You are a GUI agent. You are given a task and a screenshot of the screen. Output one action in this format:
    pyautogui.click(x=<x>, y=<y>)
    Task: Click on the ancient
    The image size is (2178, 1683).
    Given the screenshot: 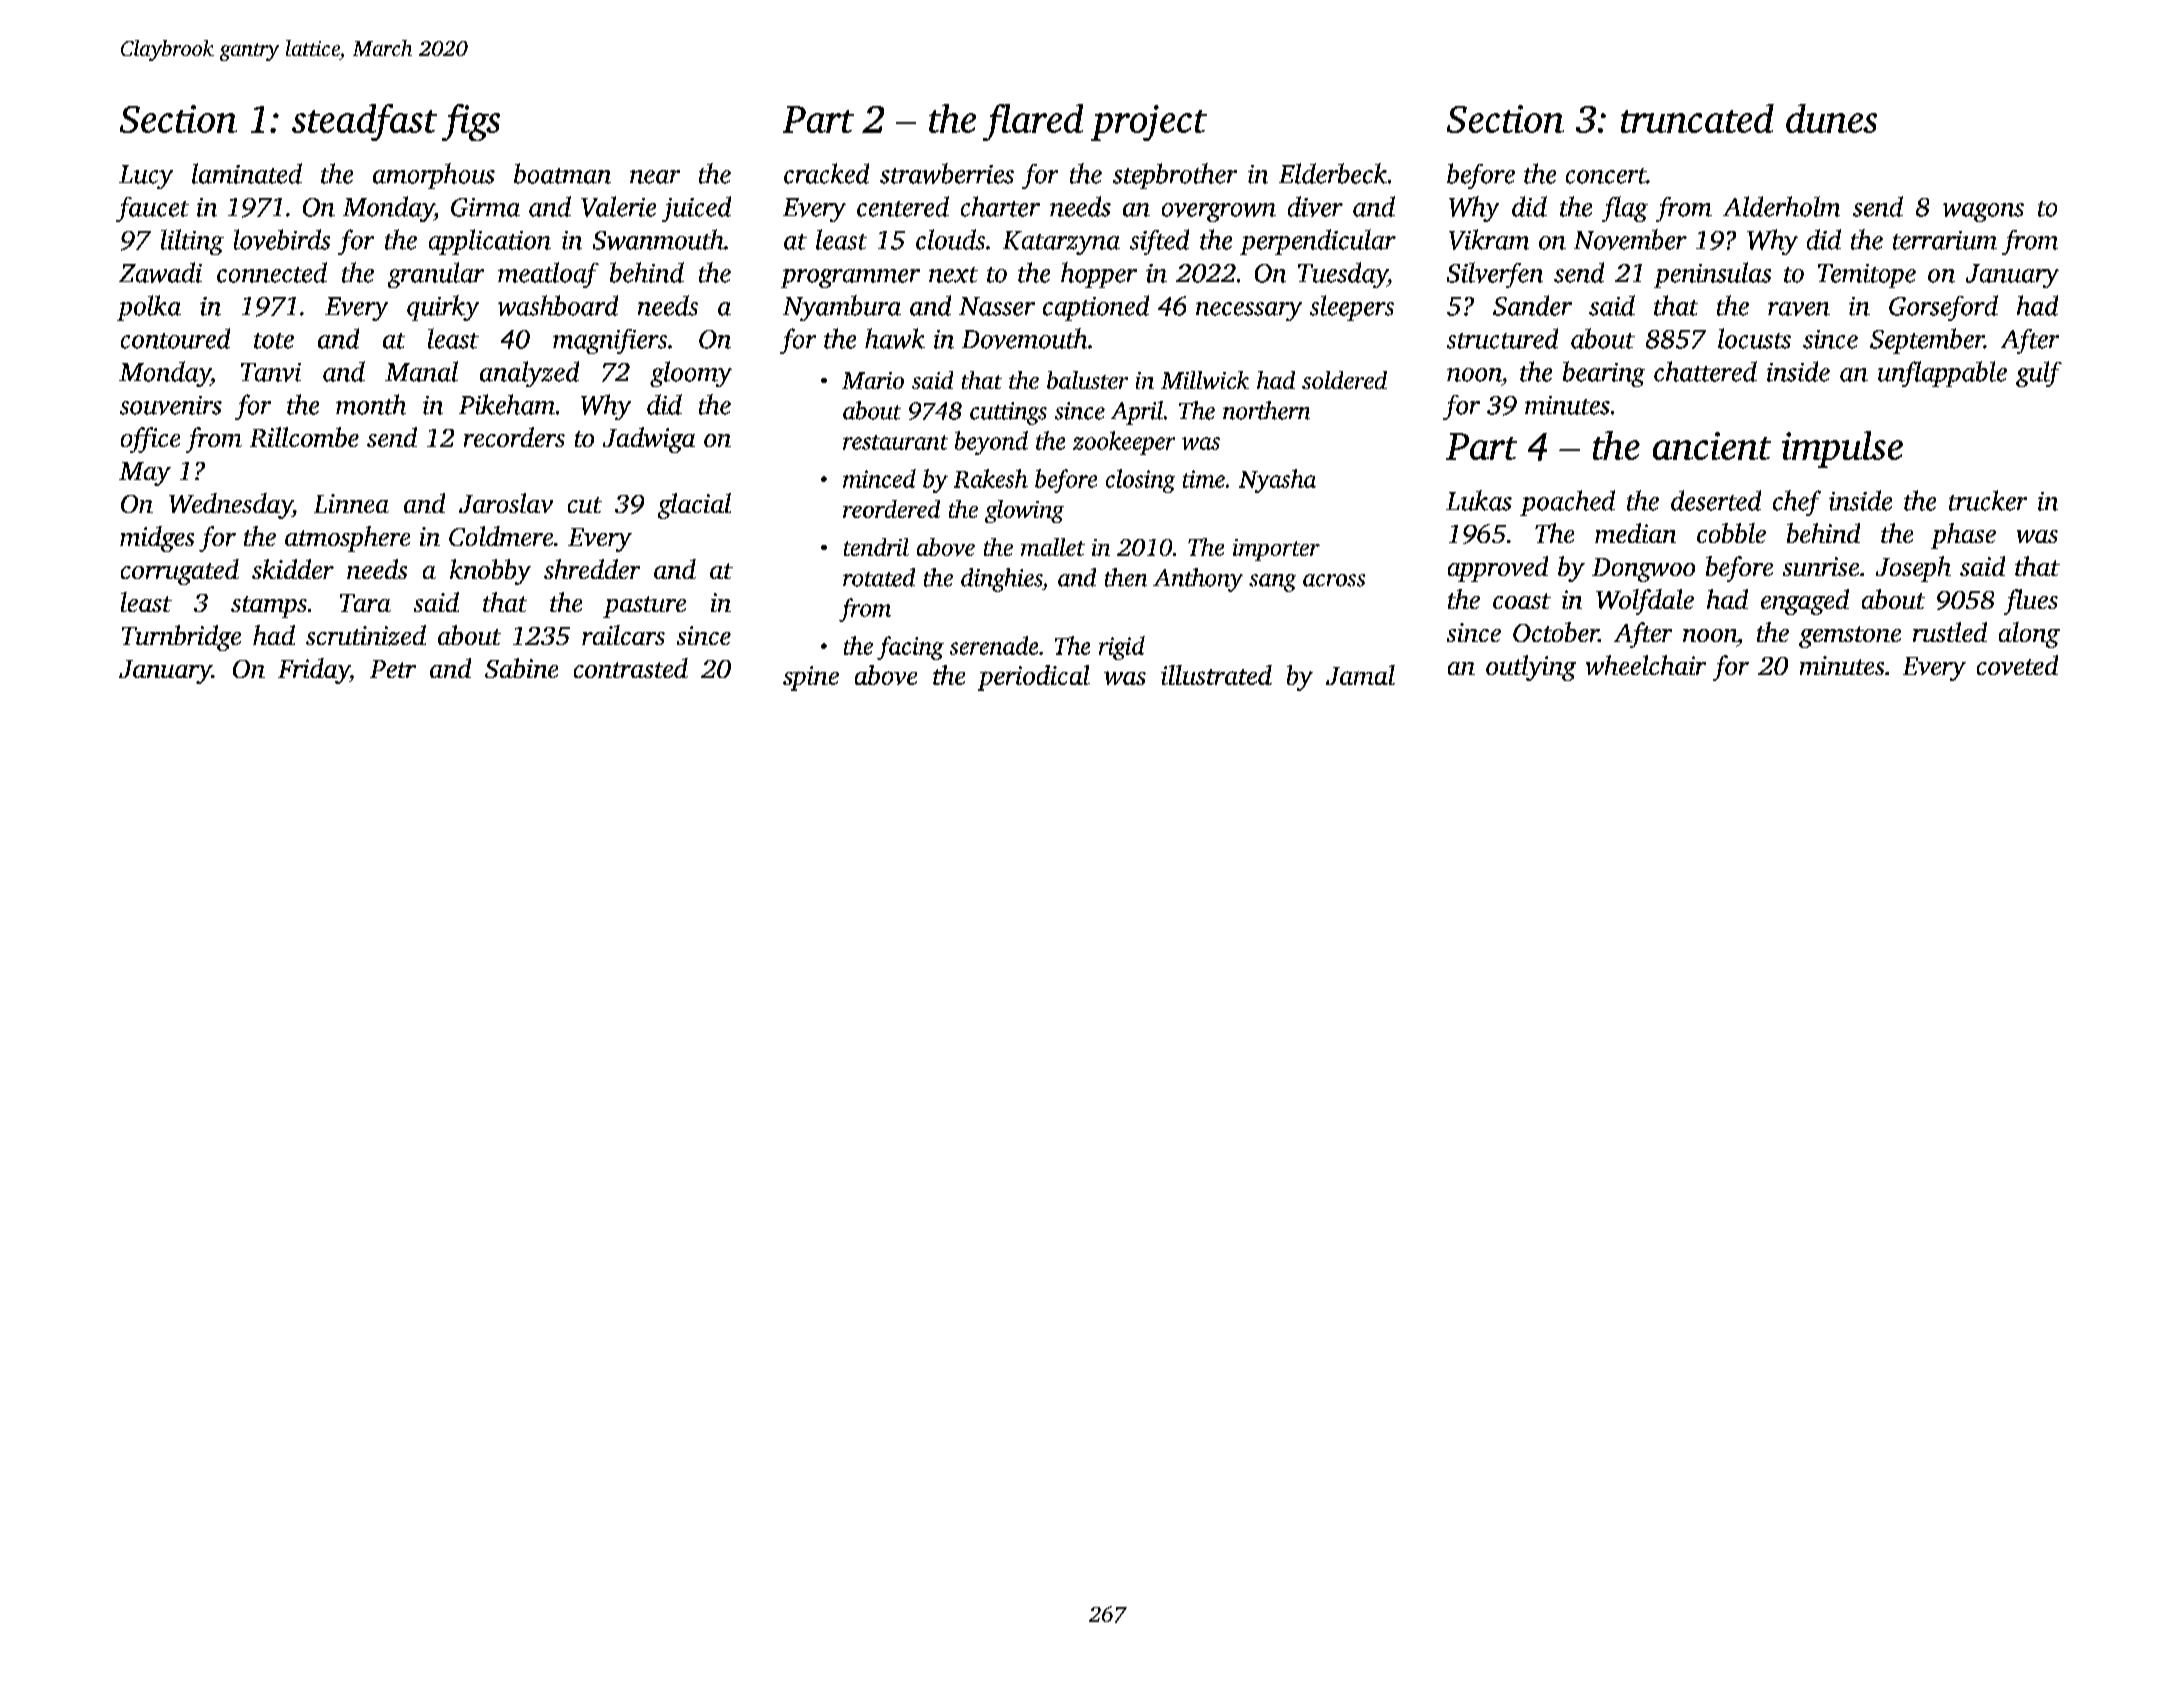 What is the action you would take?
    pyautogui.click(x=1712, y=446)
